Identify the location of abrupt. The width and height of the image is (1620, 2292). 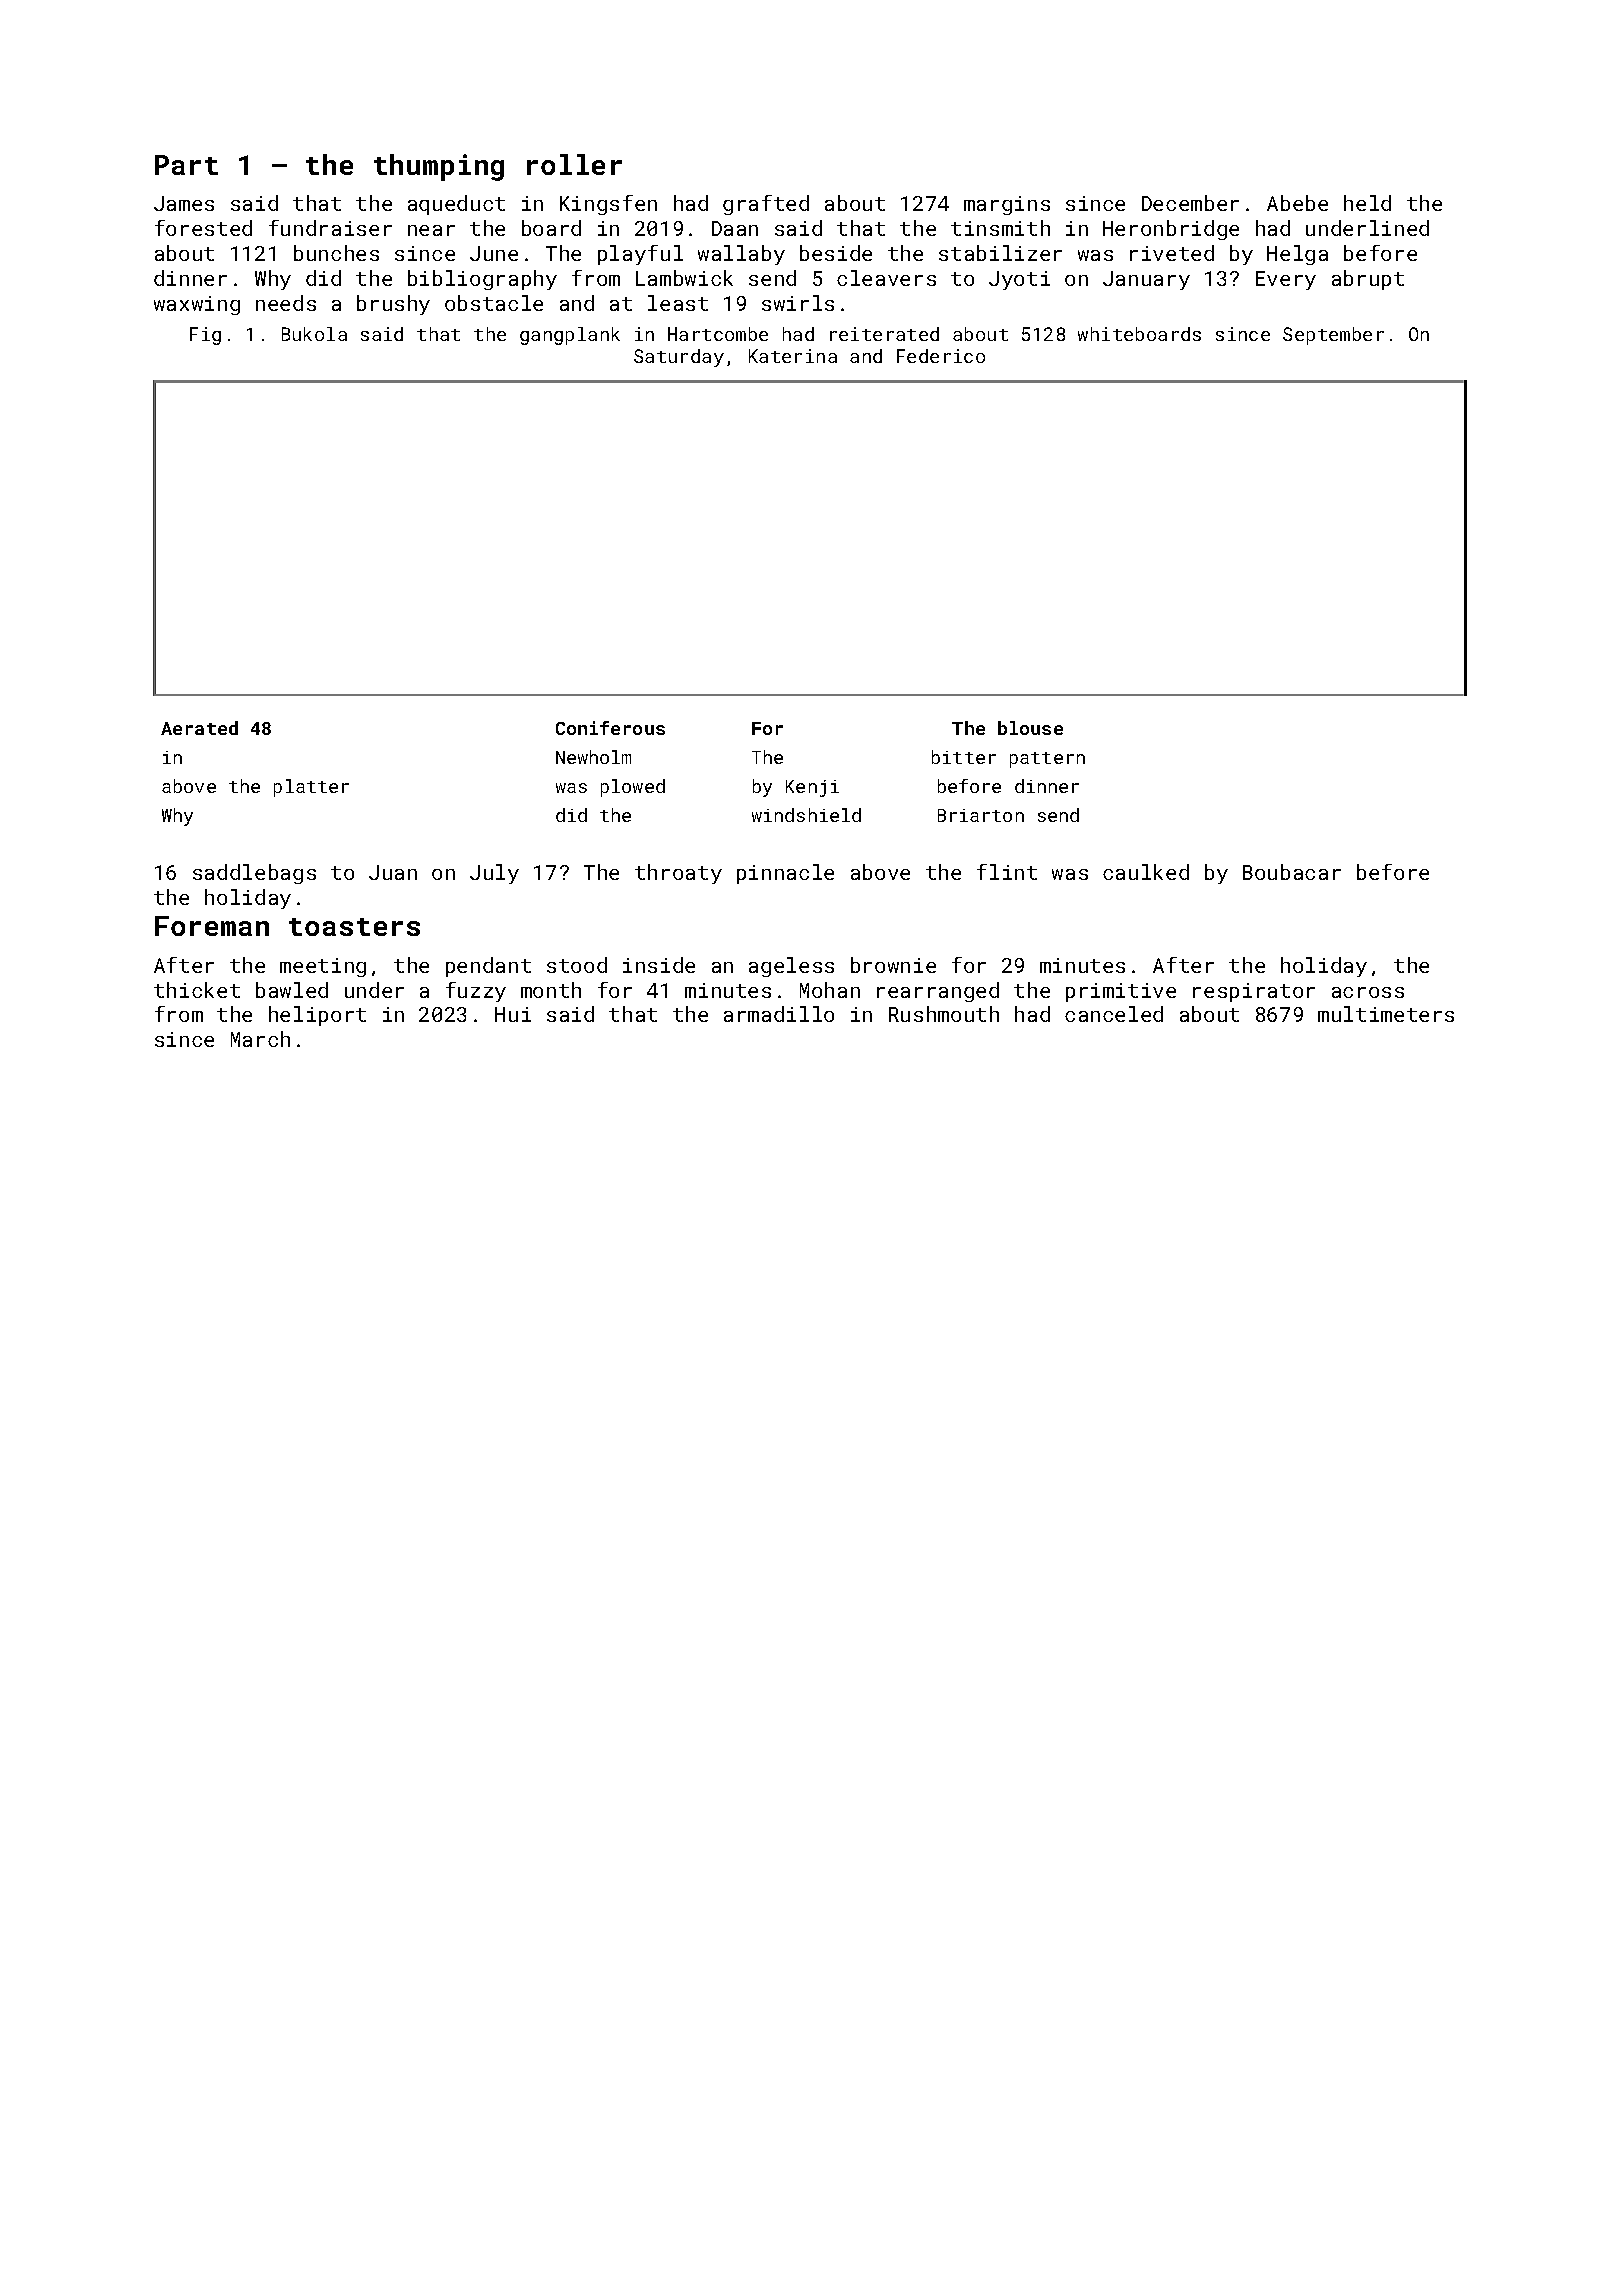
(1368, 280).
